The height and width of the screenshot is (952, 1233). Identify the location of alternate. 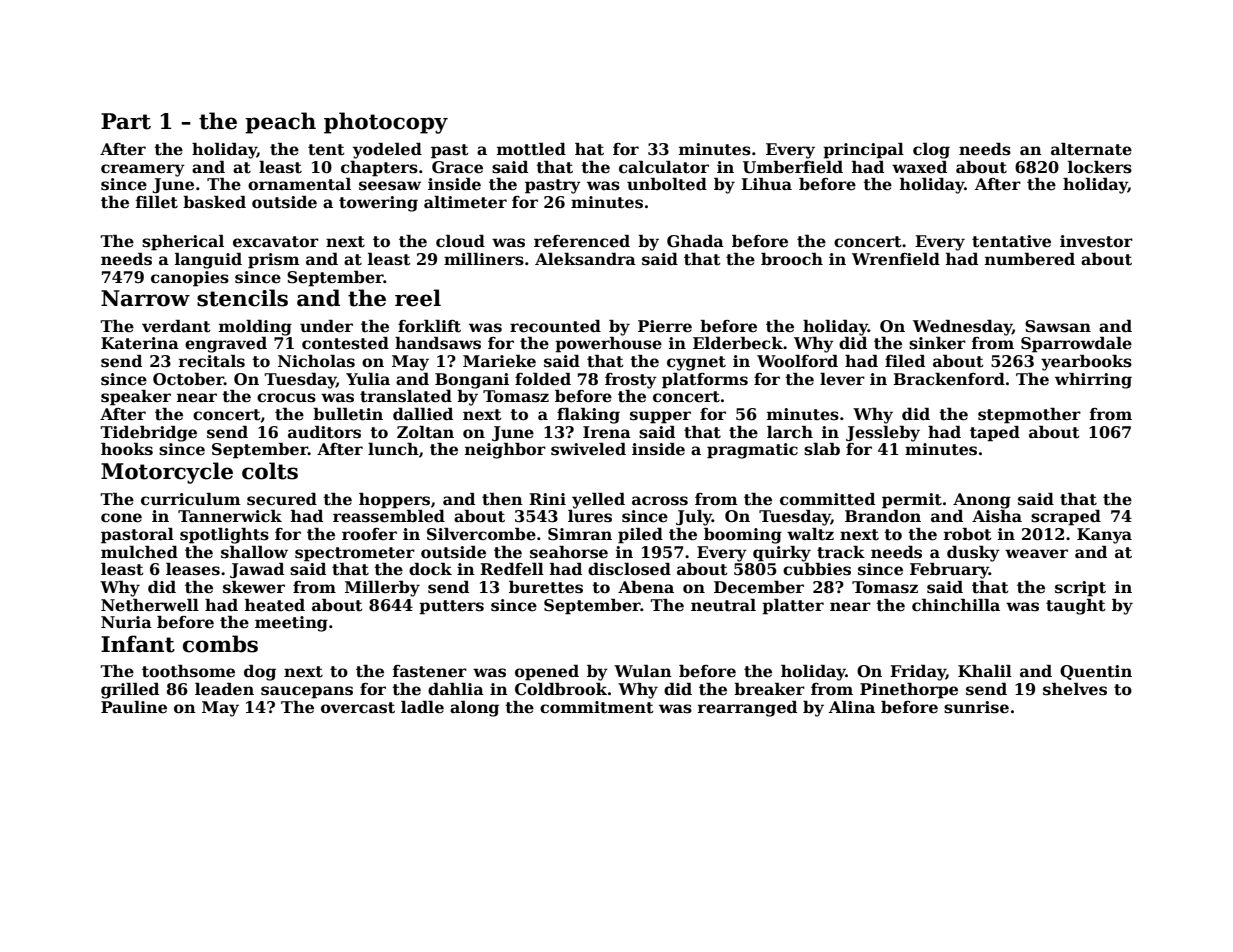
(1091, 149).
